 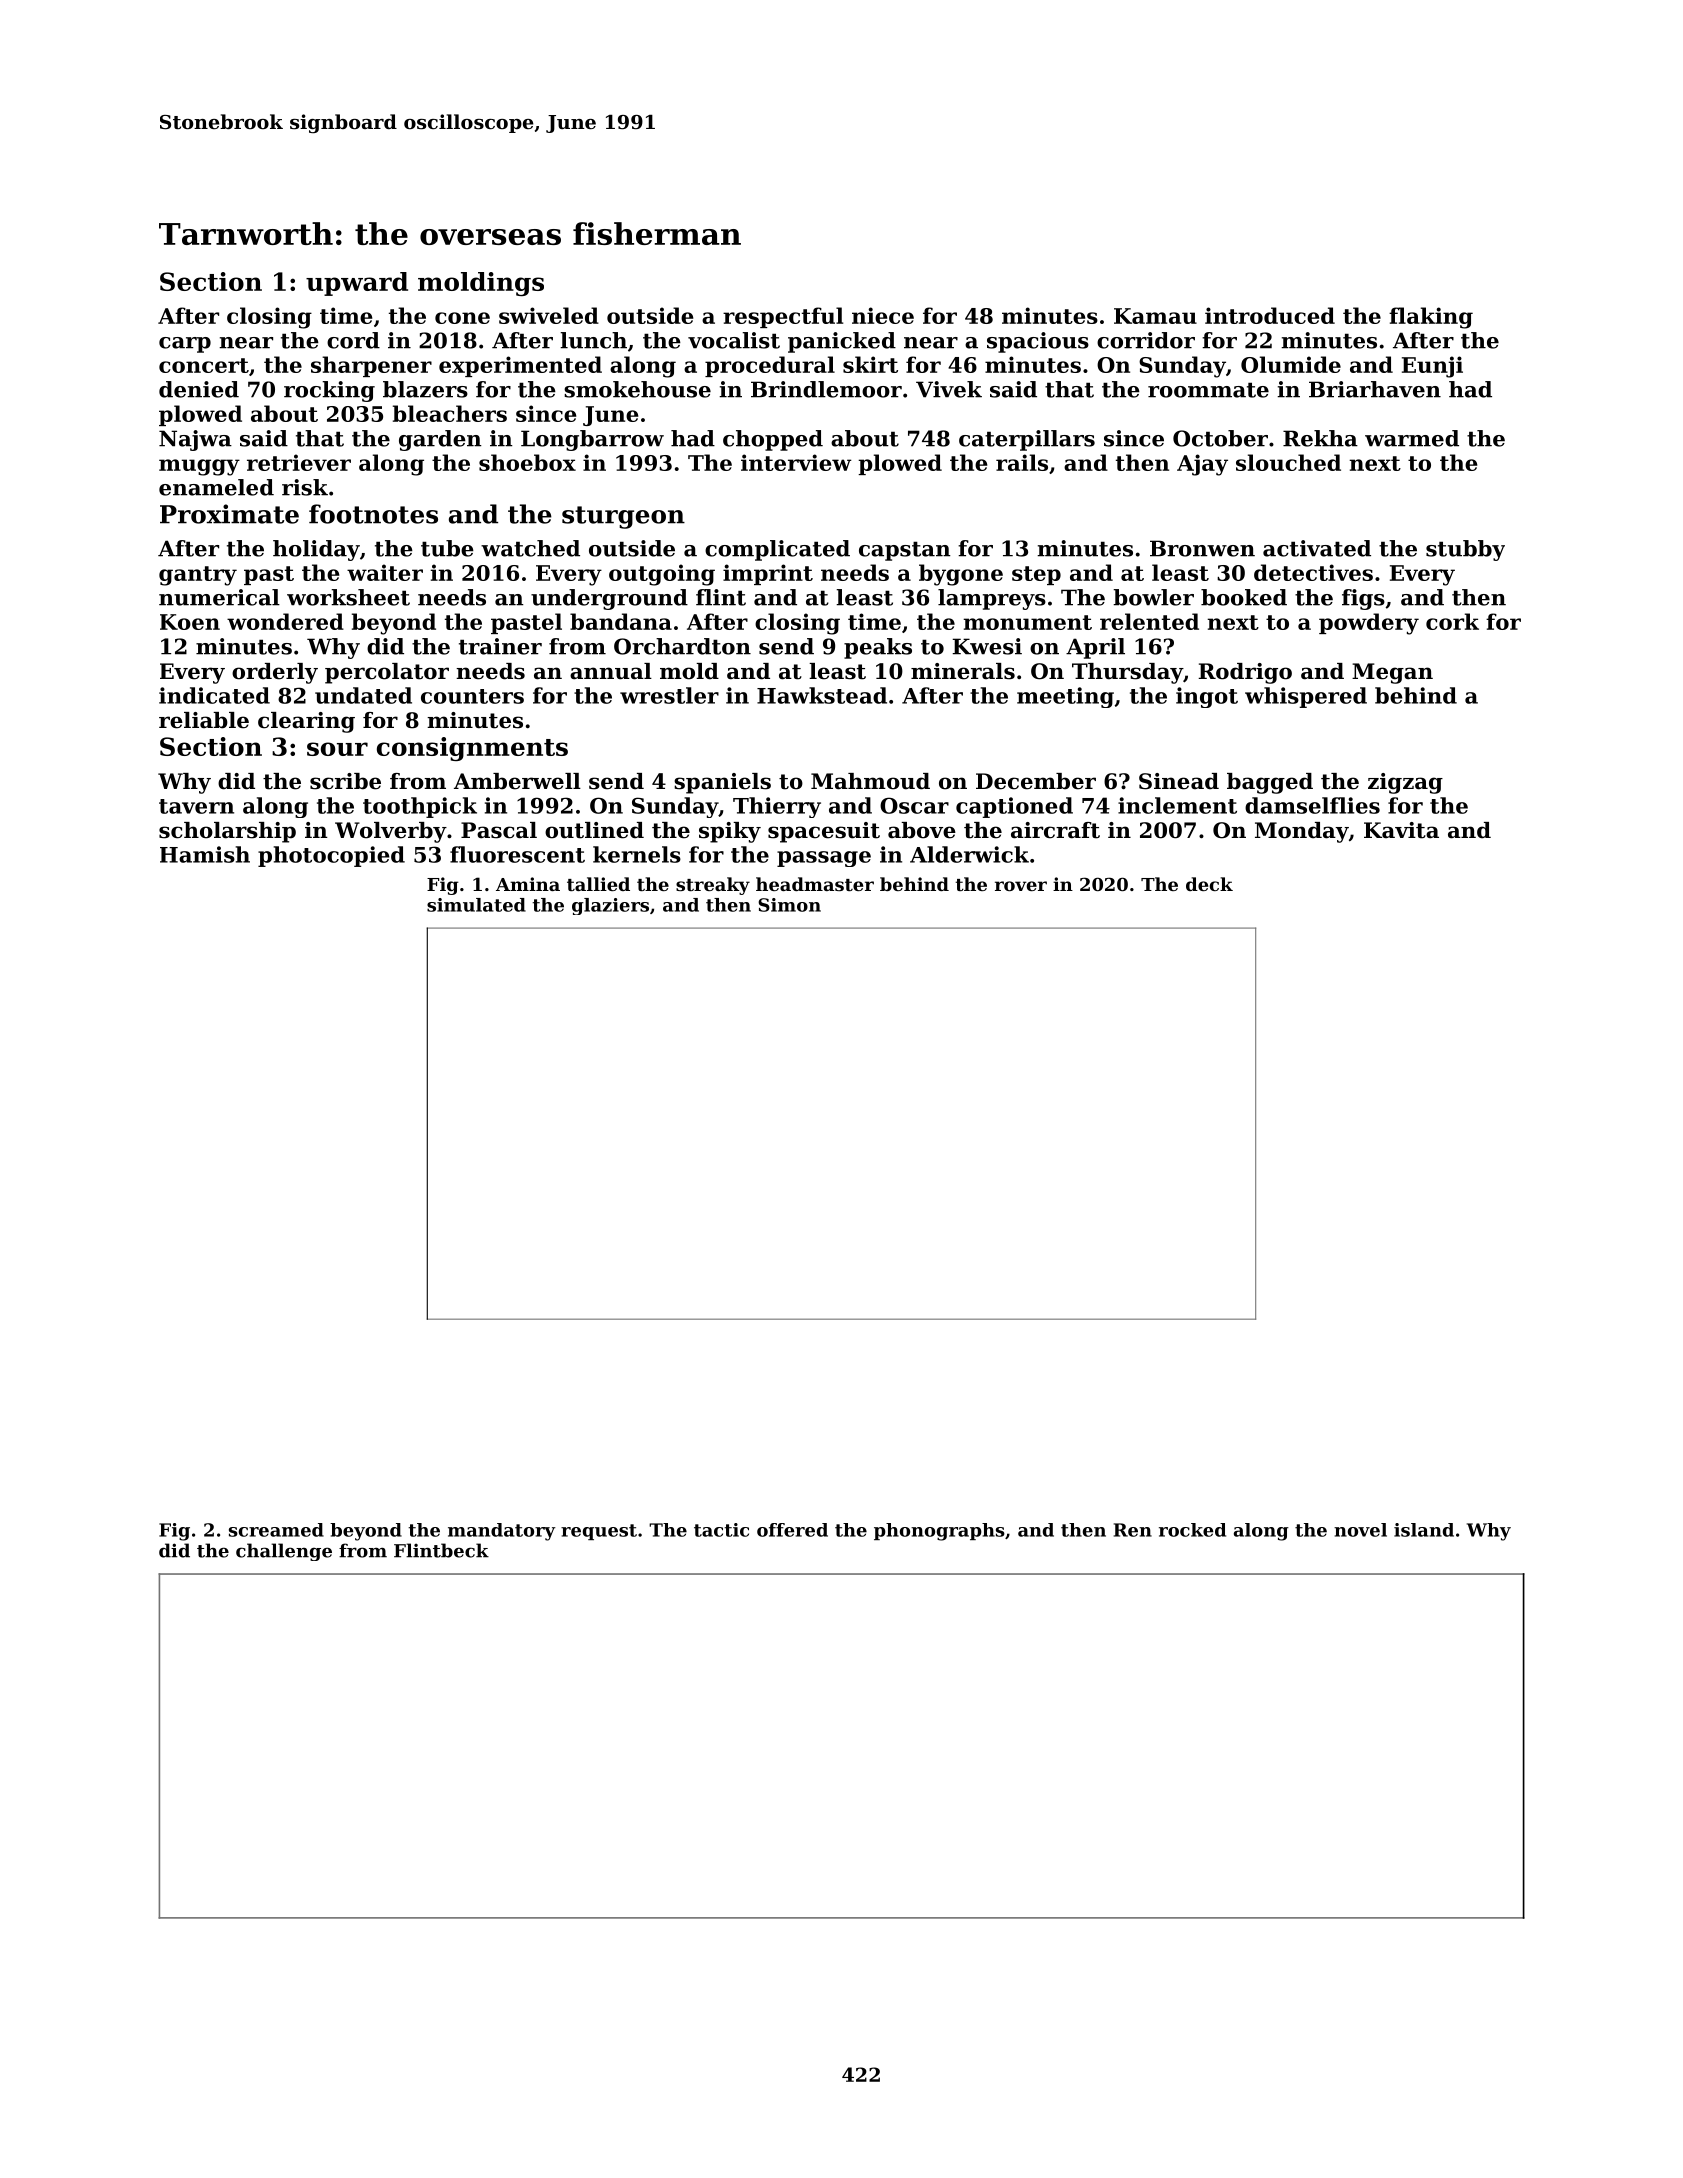 I want to click on flaking, so click(x=1431, y=318).
